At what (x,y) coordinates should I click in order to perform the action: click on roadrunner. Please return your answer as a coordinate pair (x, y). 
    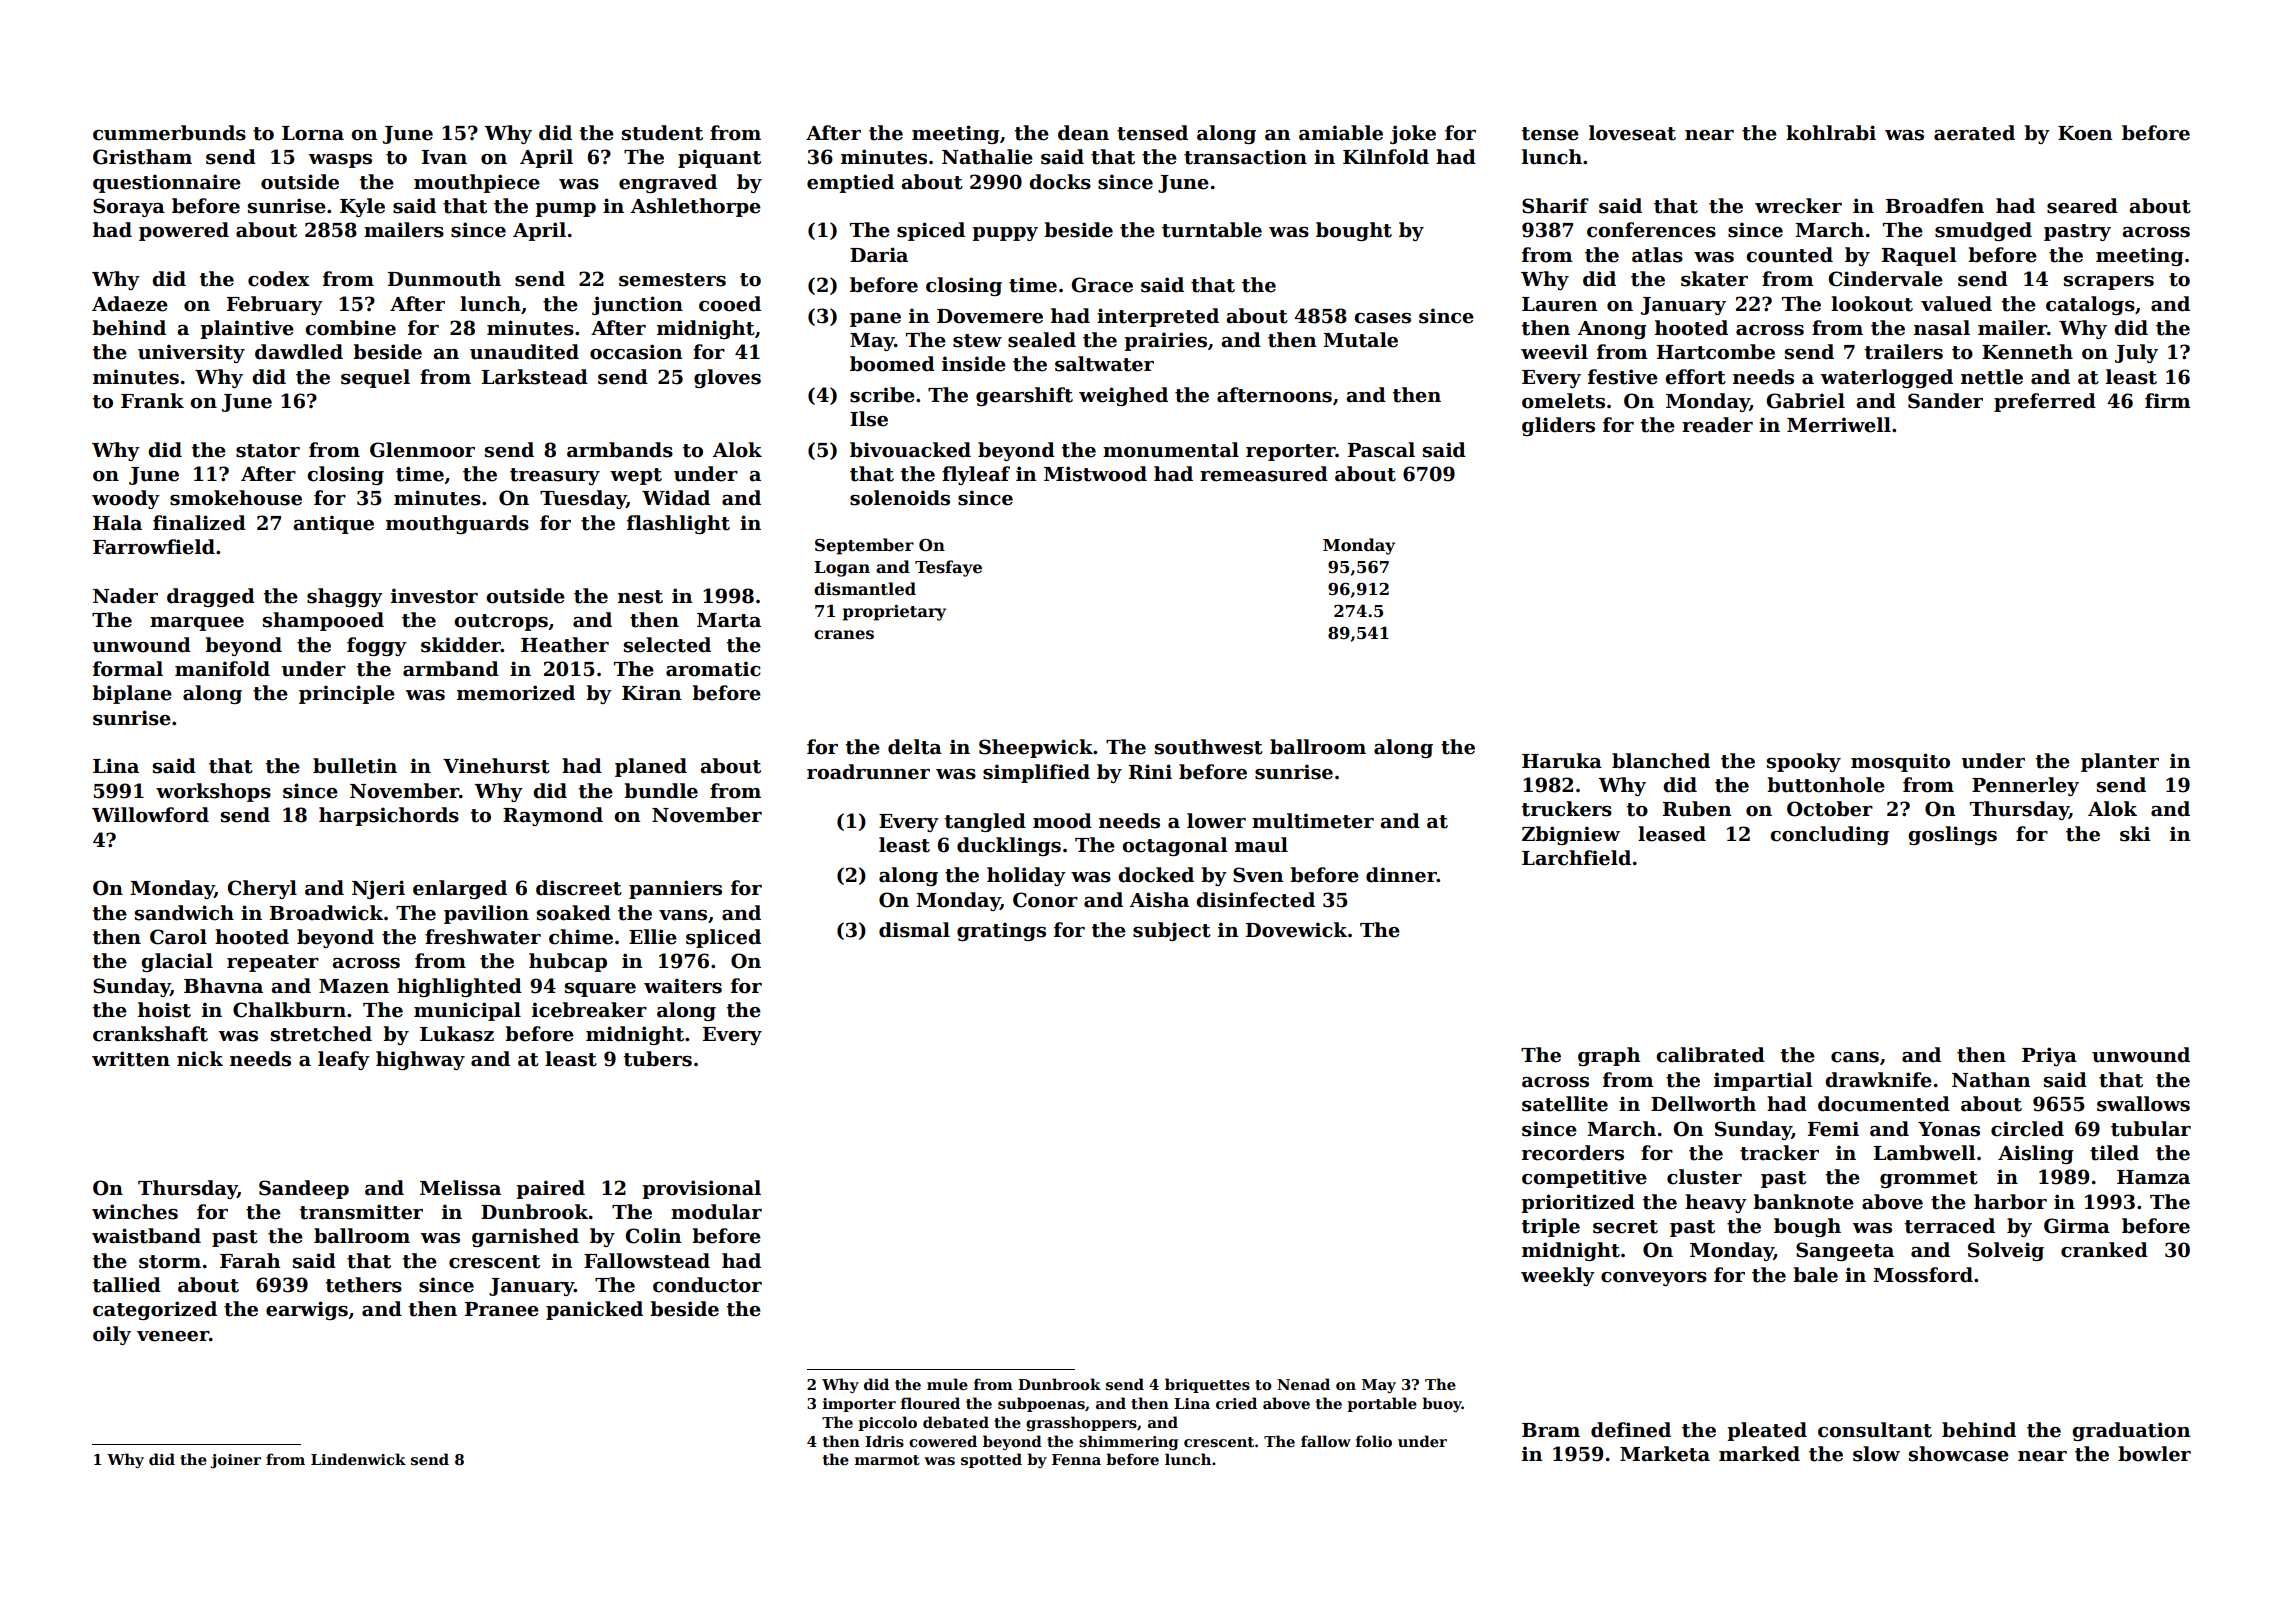
    Looking at the image, I should click on (868, 772).
